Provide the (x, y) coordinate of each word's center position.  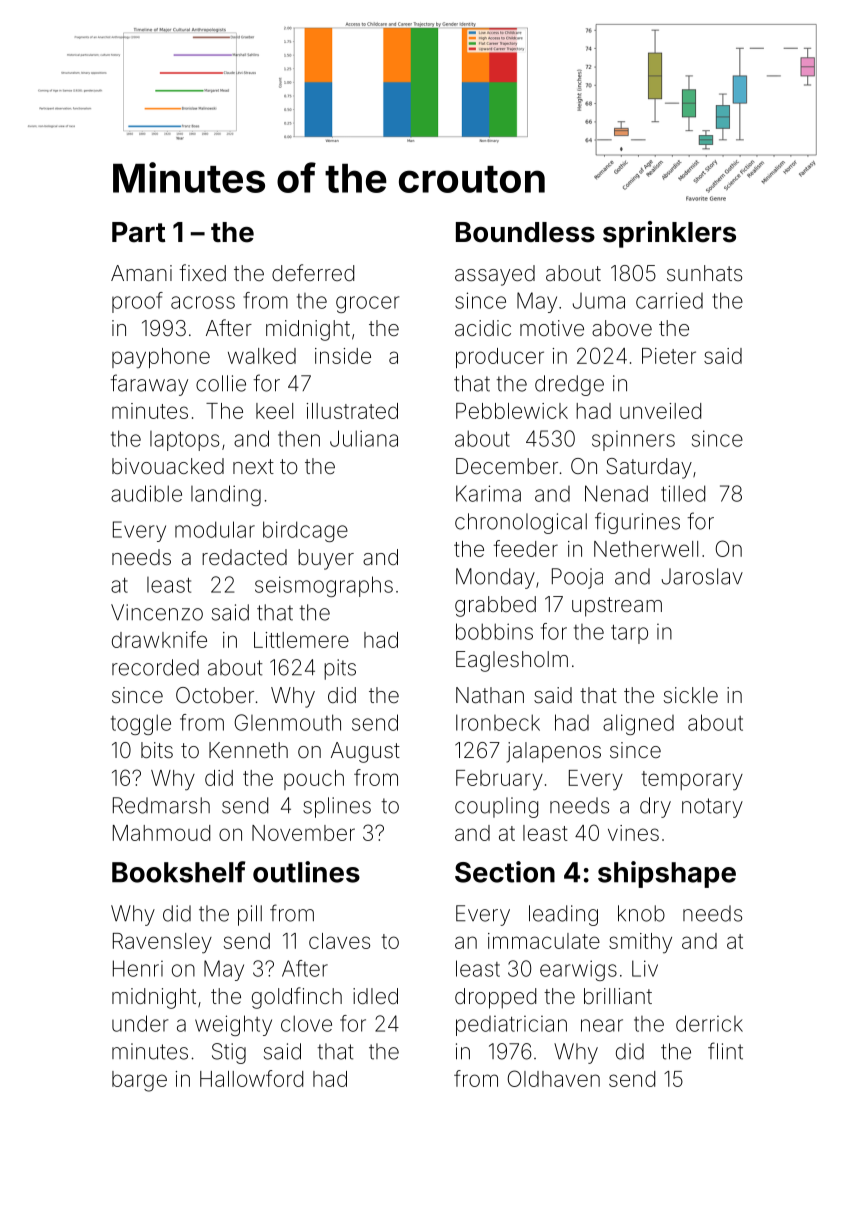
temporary (692, 781)
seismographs (324, 586)
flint (725, 1051)
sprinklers (669, 234)
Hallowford (251, 1078)
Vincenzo (157, 612)
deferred (313, 272)
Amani (141, 273)
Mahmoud (161, 833)
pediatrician (511, 1026)
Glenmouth (287, 722)
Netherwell (646, 549)
